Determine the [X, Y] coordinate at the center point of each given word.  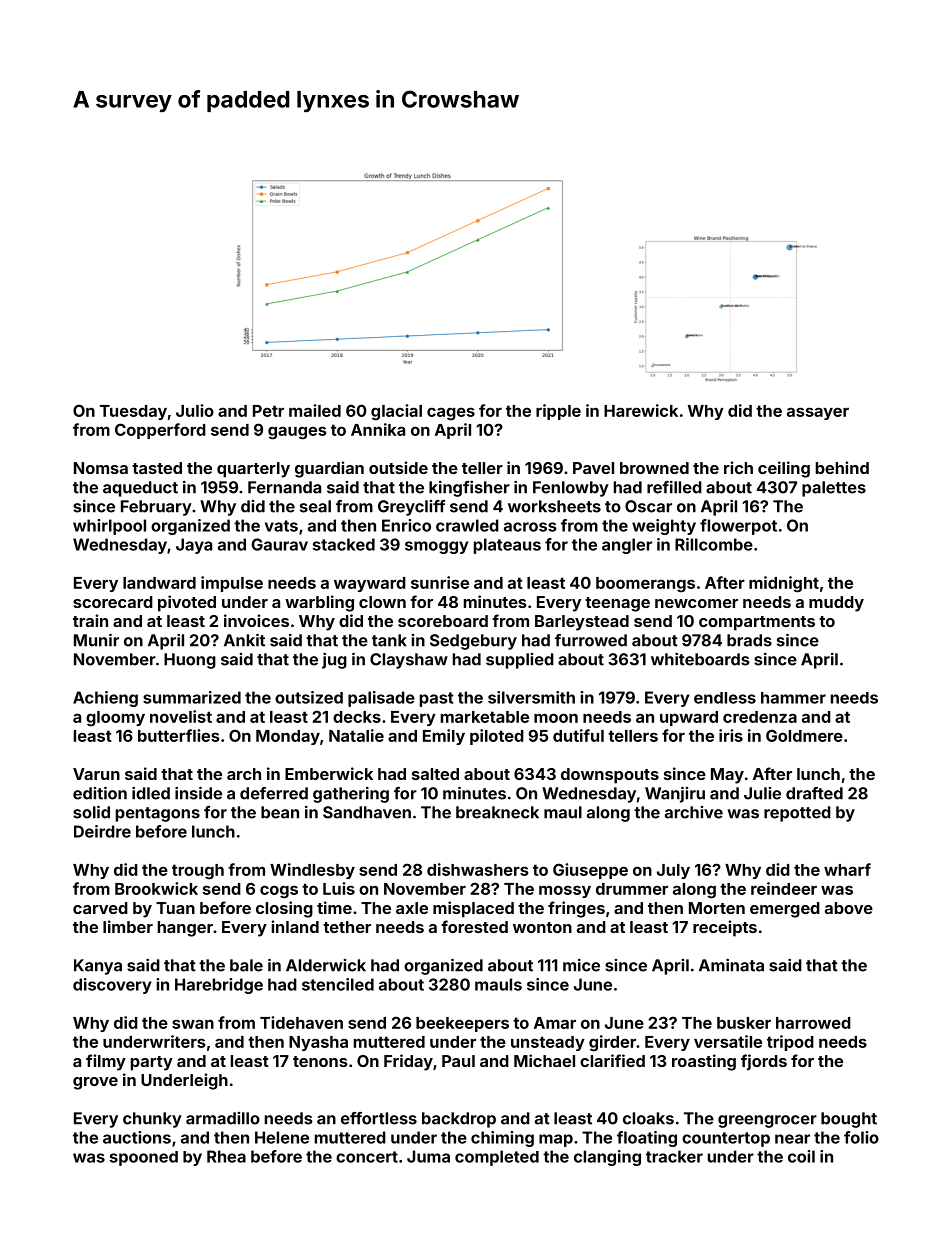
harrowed [813, 1023]
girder [612, 1043]
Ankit [244, 640]
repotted [797, 814]
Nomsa [101, 468]
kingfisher [469, 489]
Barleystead [582, 623]
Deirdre [102, 831]
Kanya [98, 967]
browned [654, 468]
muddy [836, 604]
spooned [144, 1158]
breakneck [497, 812]
